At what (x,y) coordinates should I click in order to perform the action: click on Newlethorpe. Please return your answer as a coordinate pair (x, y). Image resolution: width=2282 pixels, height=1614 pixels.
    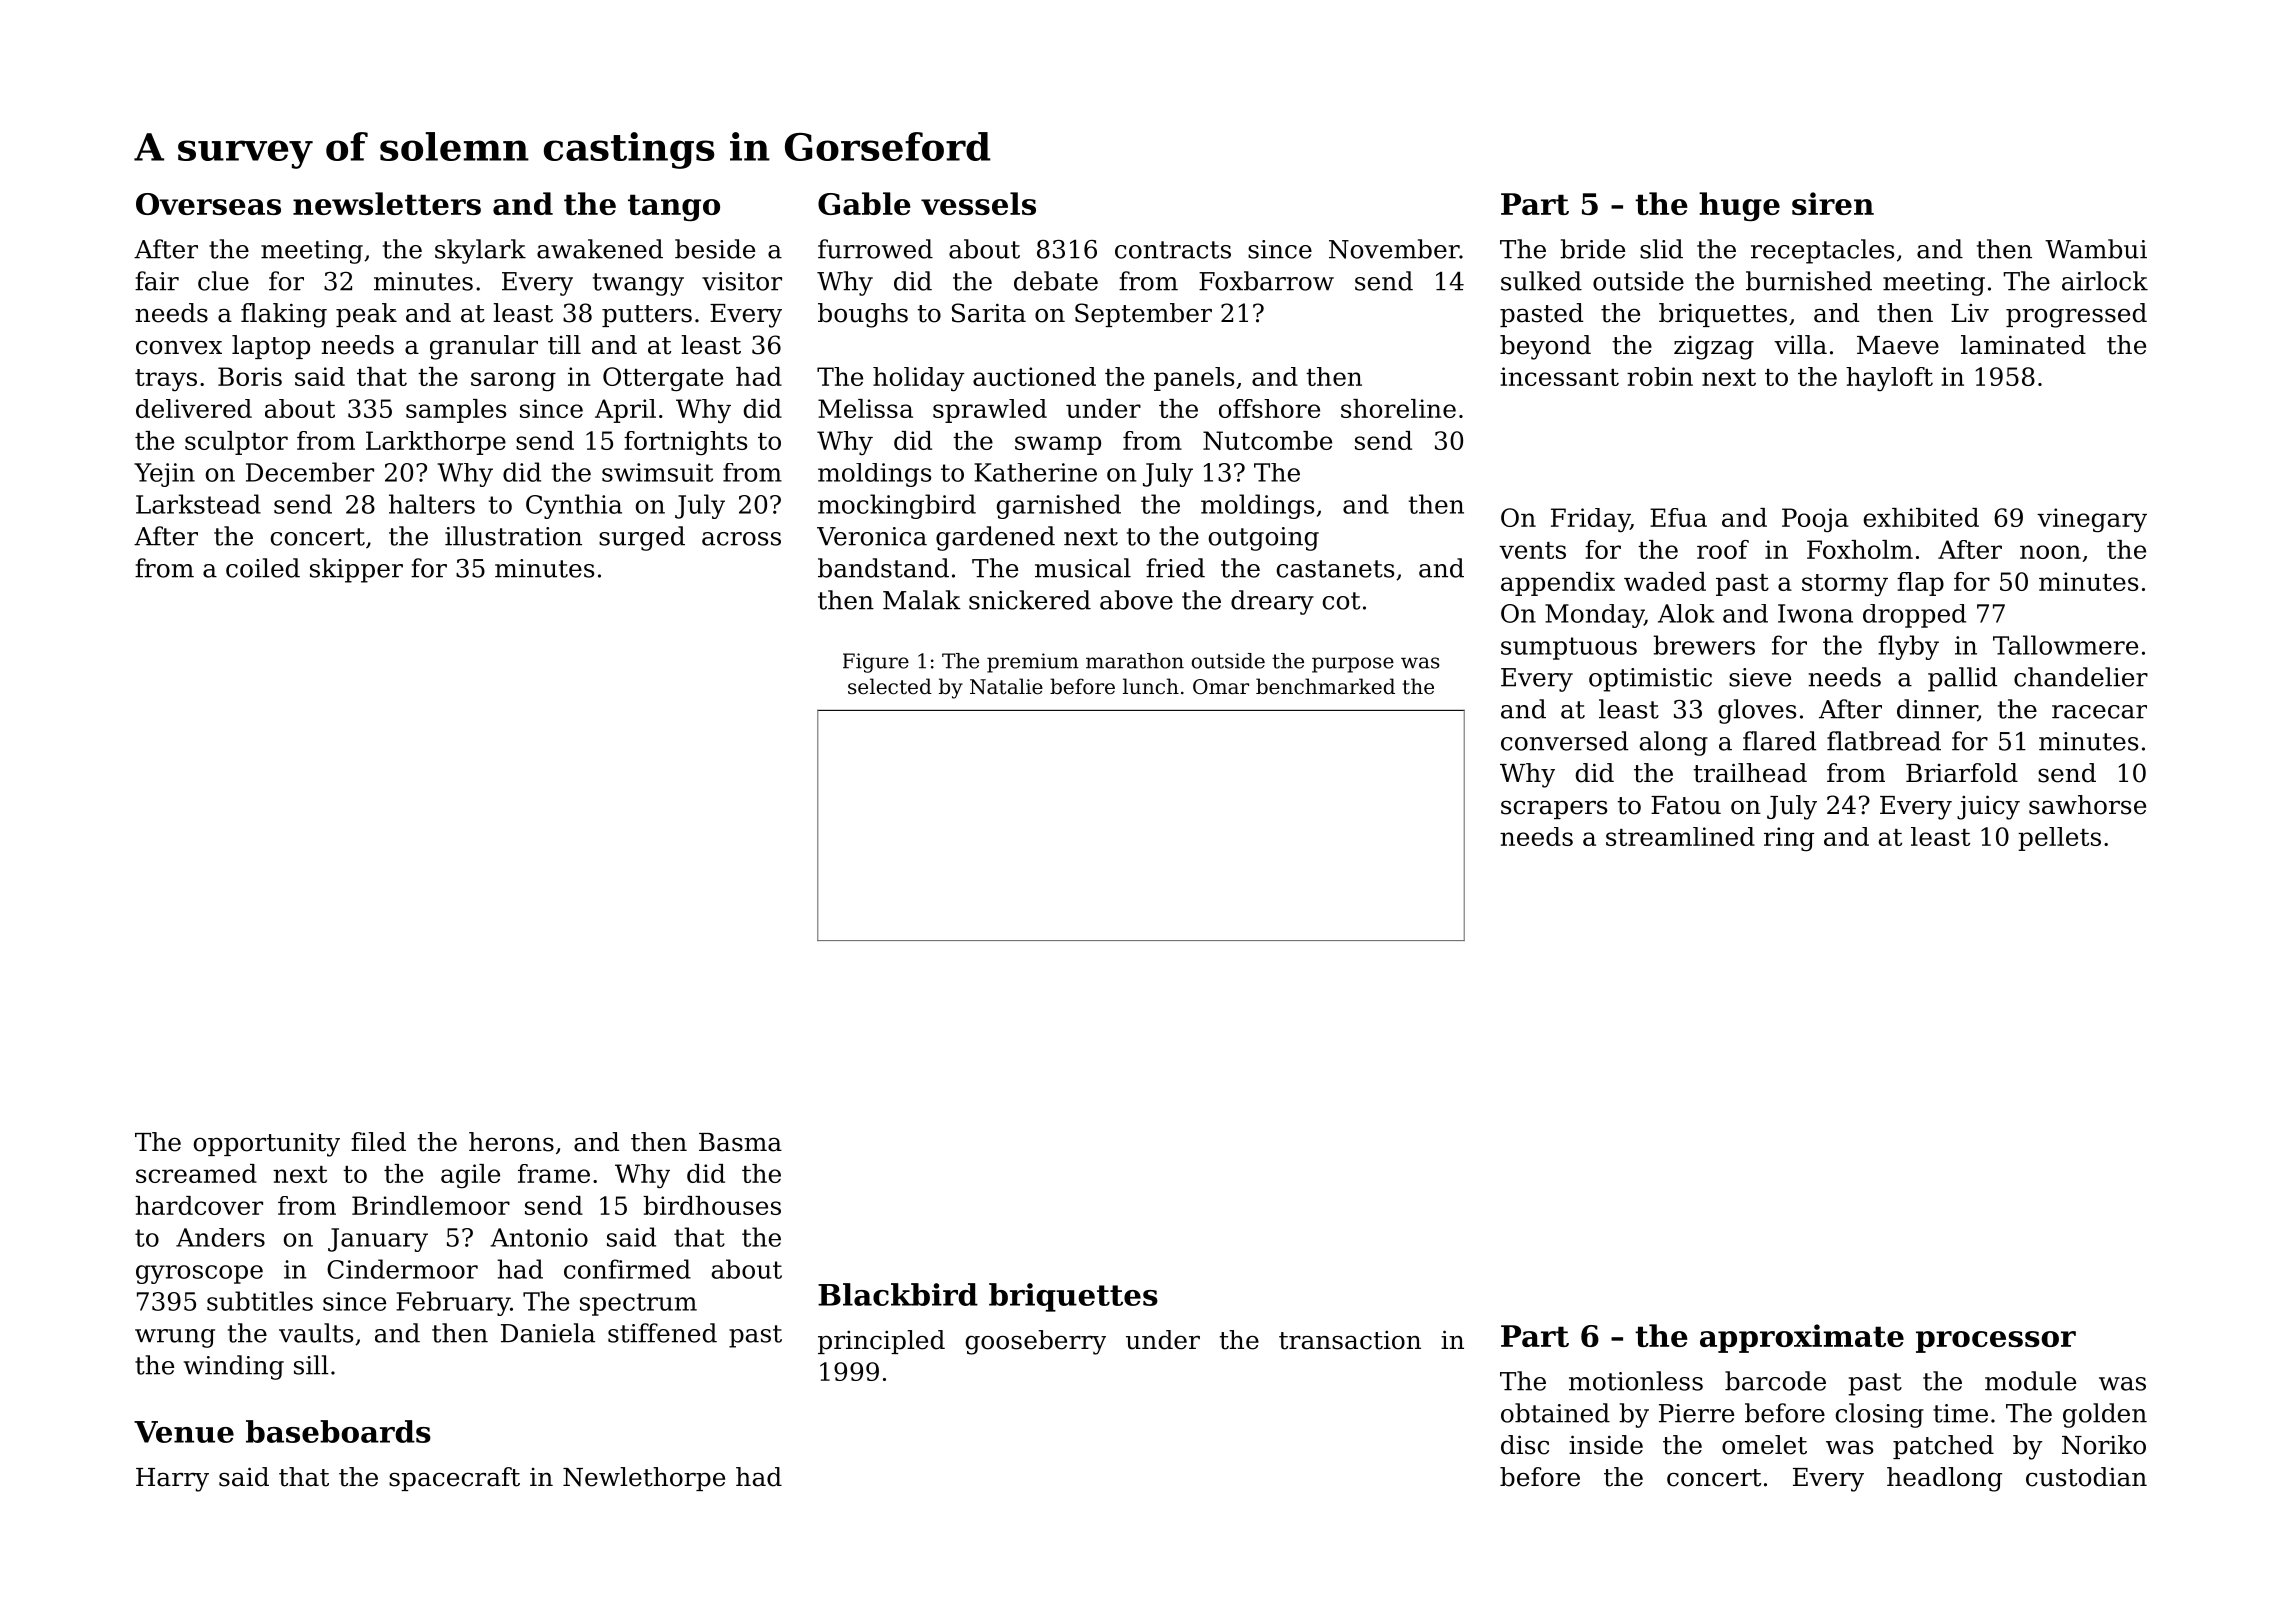
    Looking at the image, I should click on (644, 1479).
